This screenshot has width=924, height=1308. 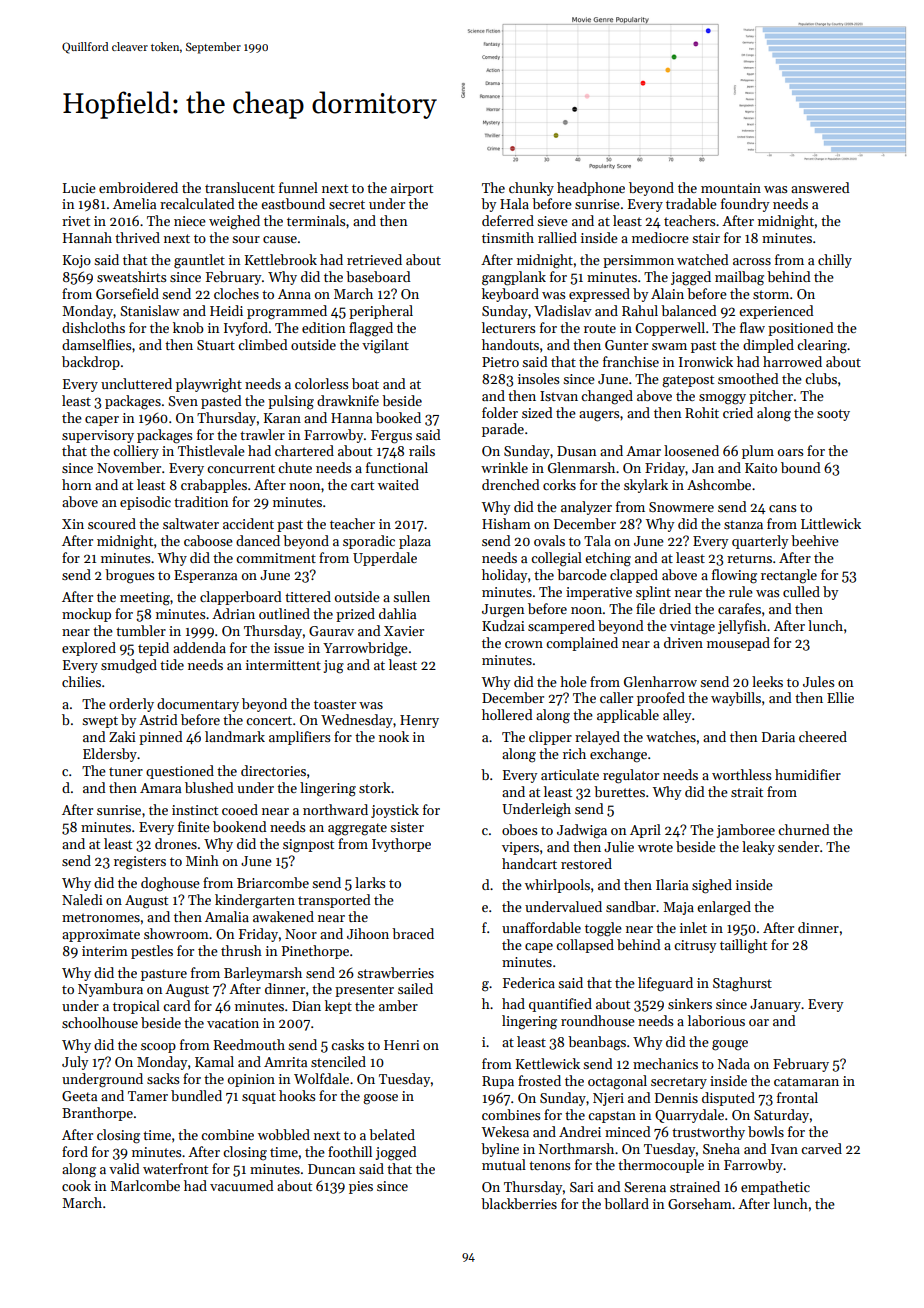 I want to click on pies, so click(x=361, y=1187).
